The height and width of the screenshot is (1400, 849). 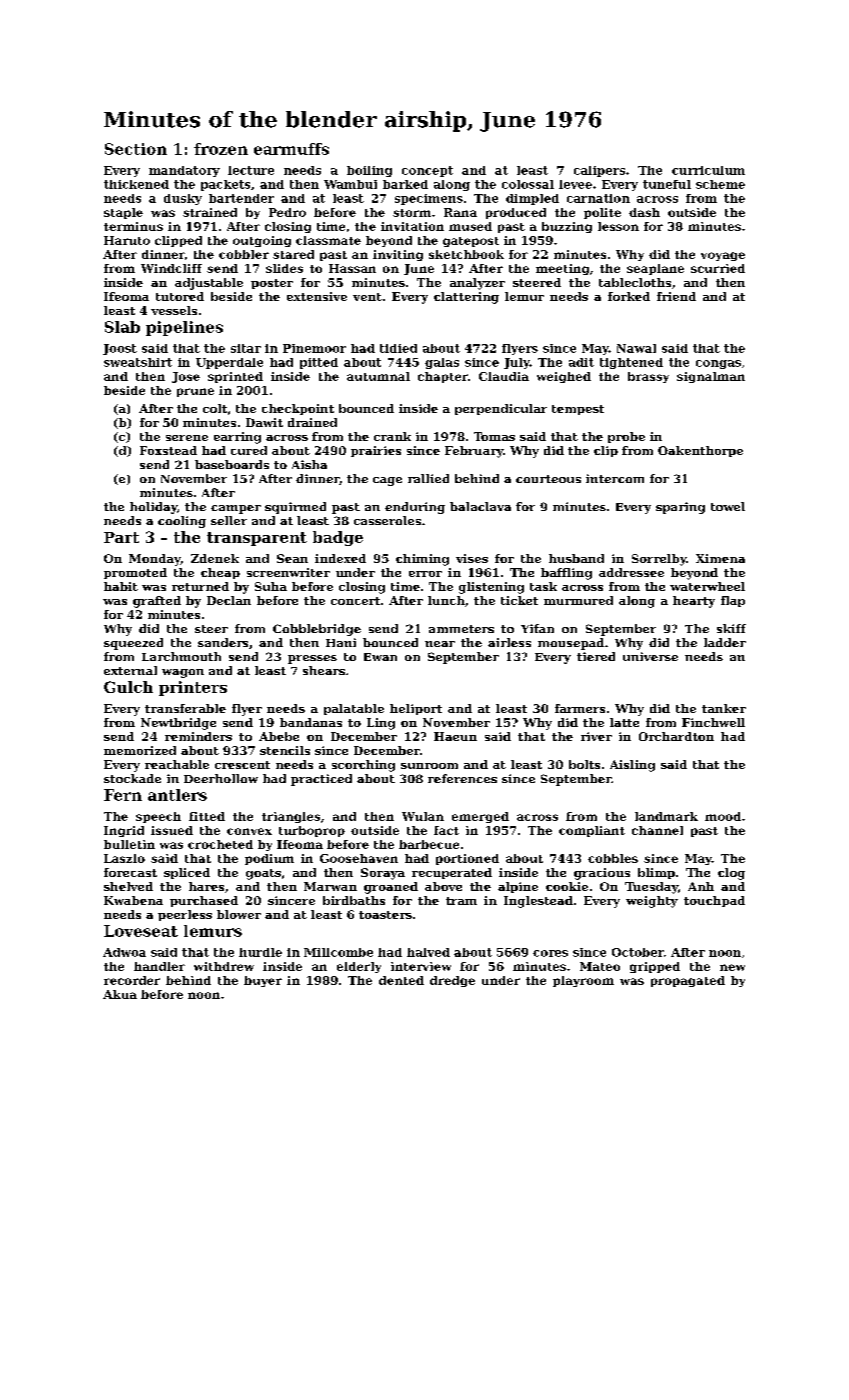 What do you see at coordinates (480, 506) in the screenshot?
I see `balaclava` at bounding box center [480, 506].
